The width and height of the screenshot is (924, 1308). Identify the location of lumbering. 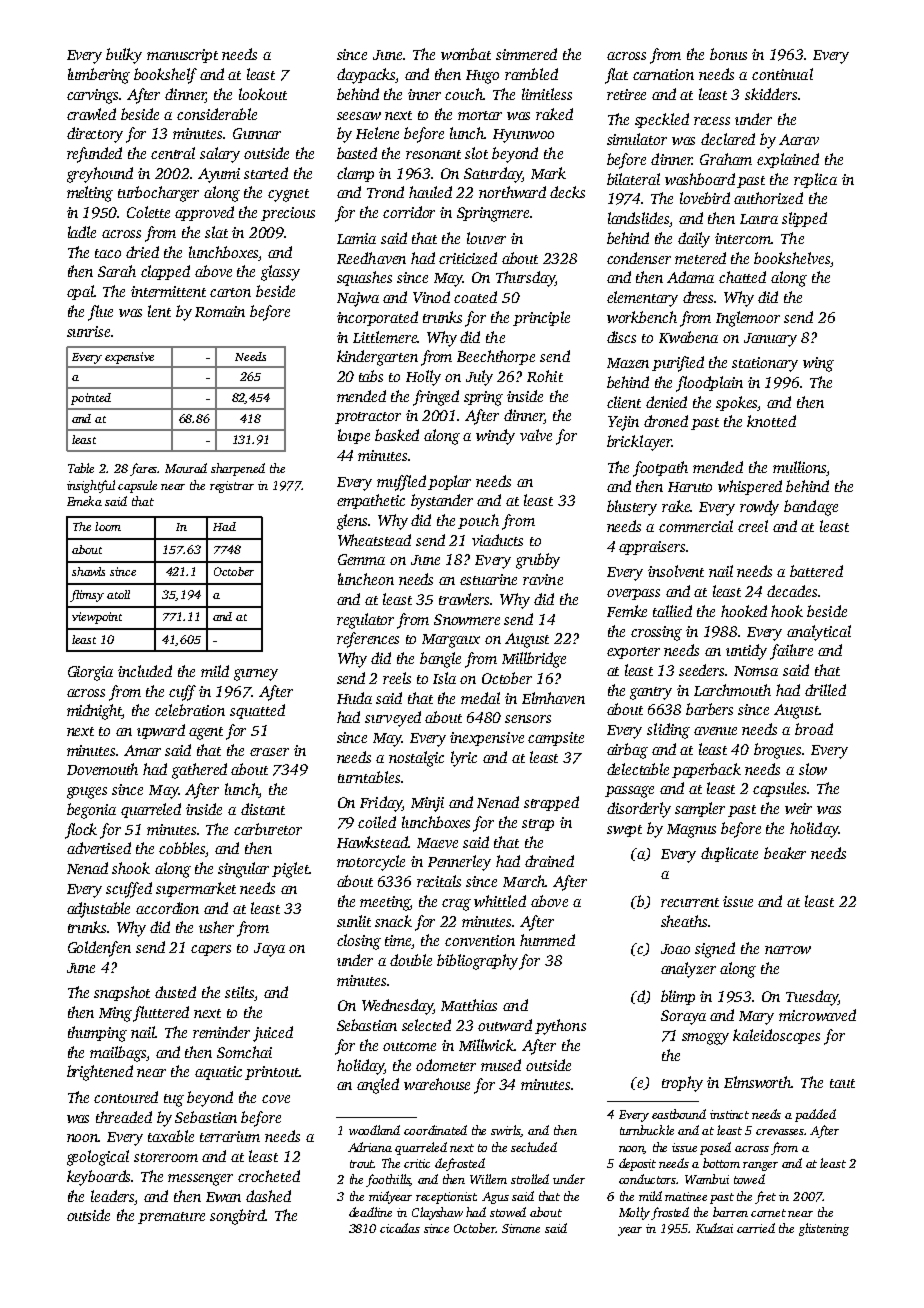
(99, 76).
